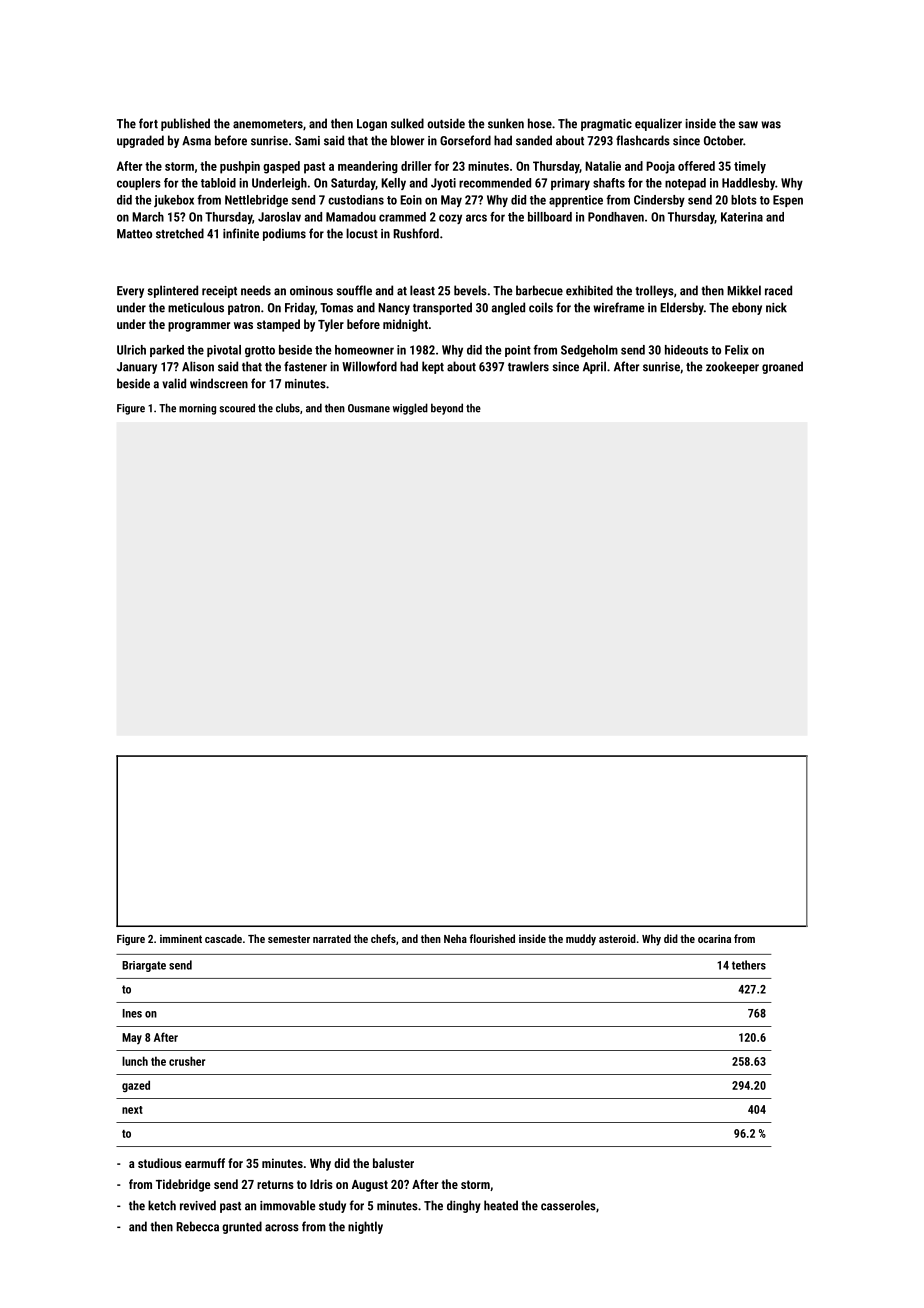 The image size is (924, 1308). What do you see at coordinates (788, 201) in the document?
I see `Espen` at bounding box center [788, 201].
